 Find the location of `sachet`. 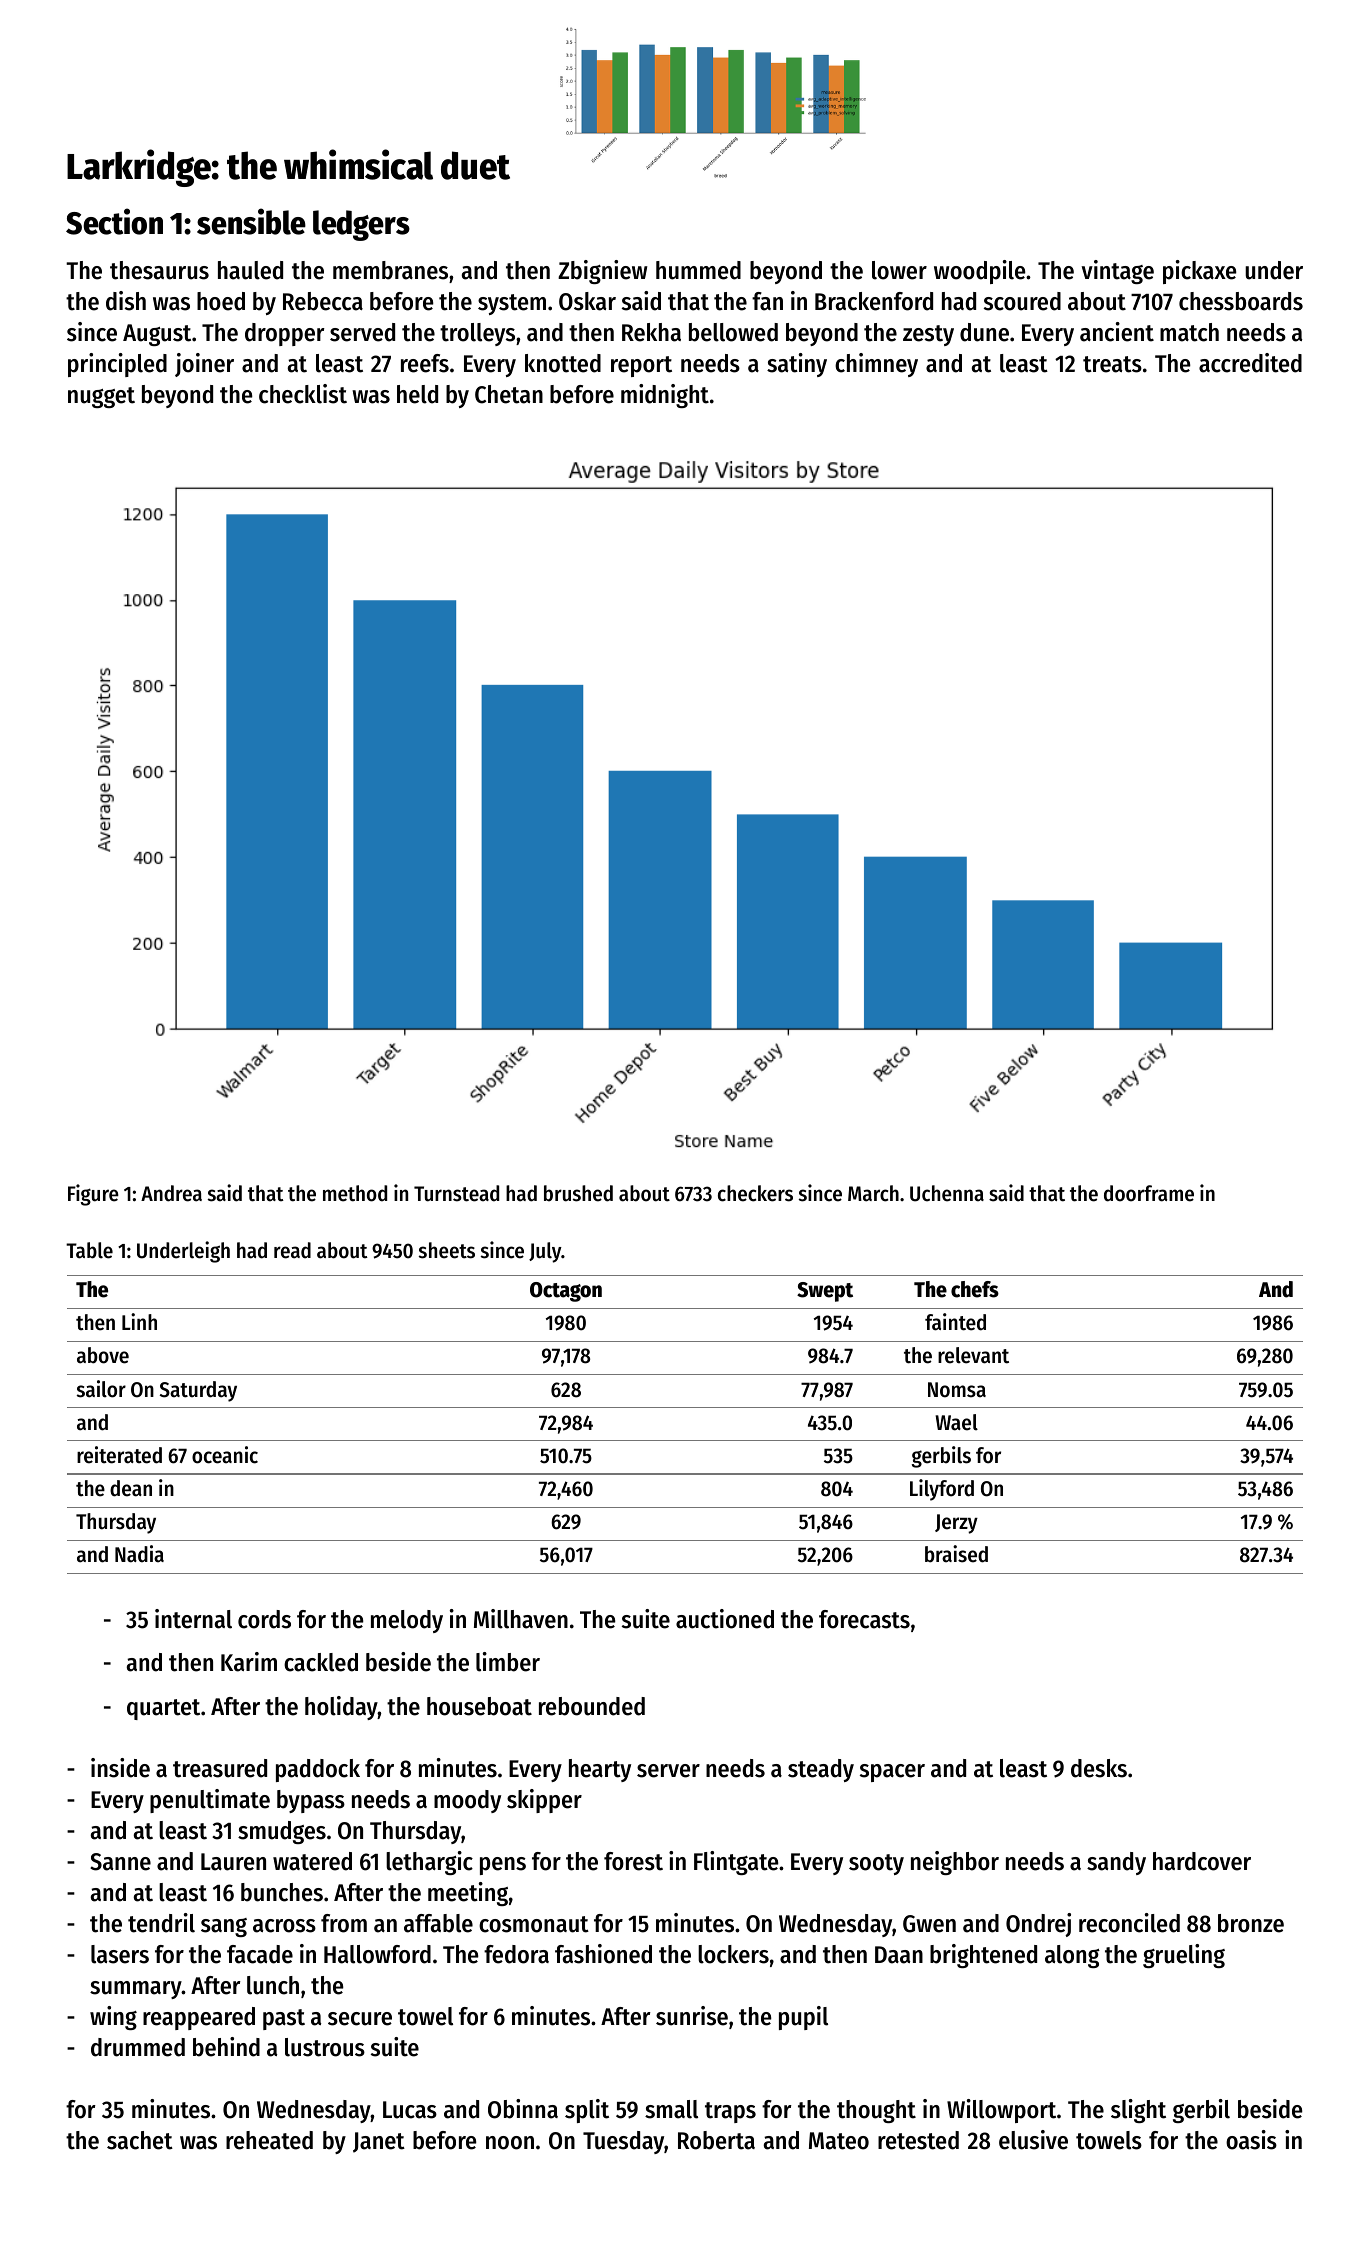

sachet is located at coordinates (140, 2140).
